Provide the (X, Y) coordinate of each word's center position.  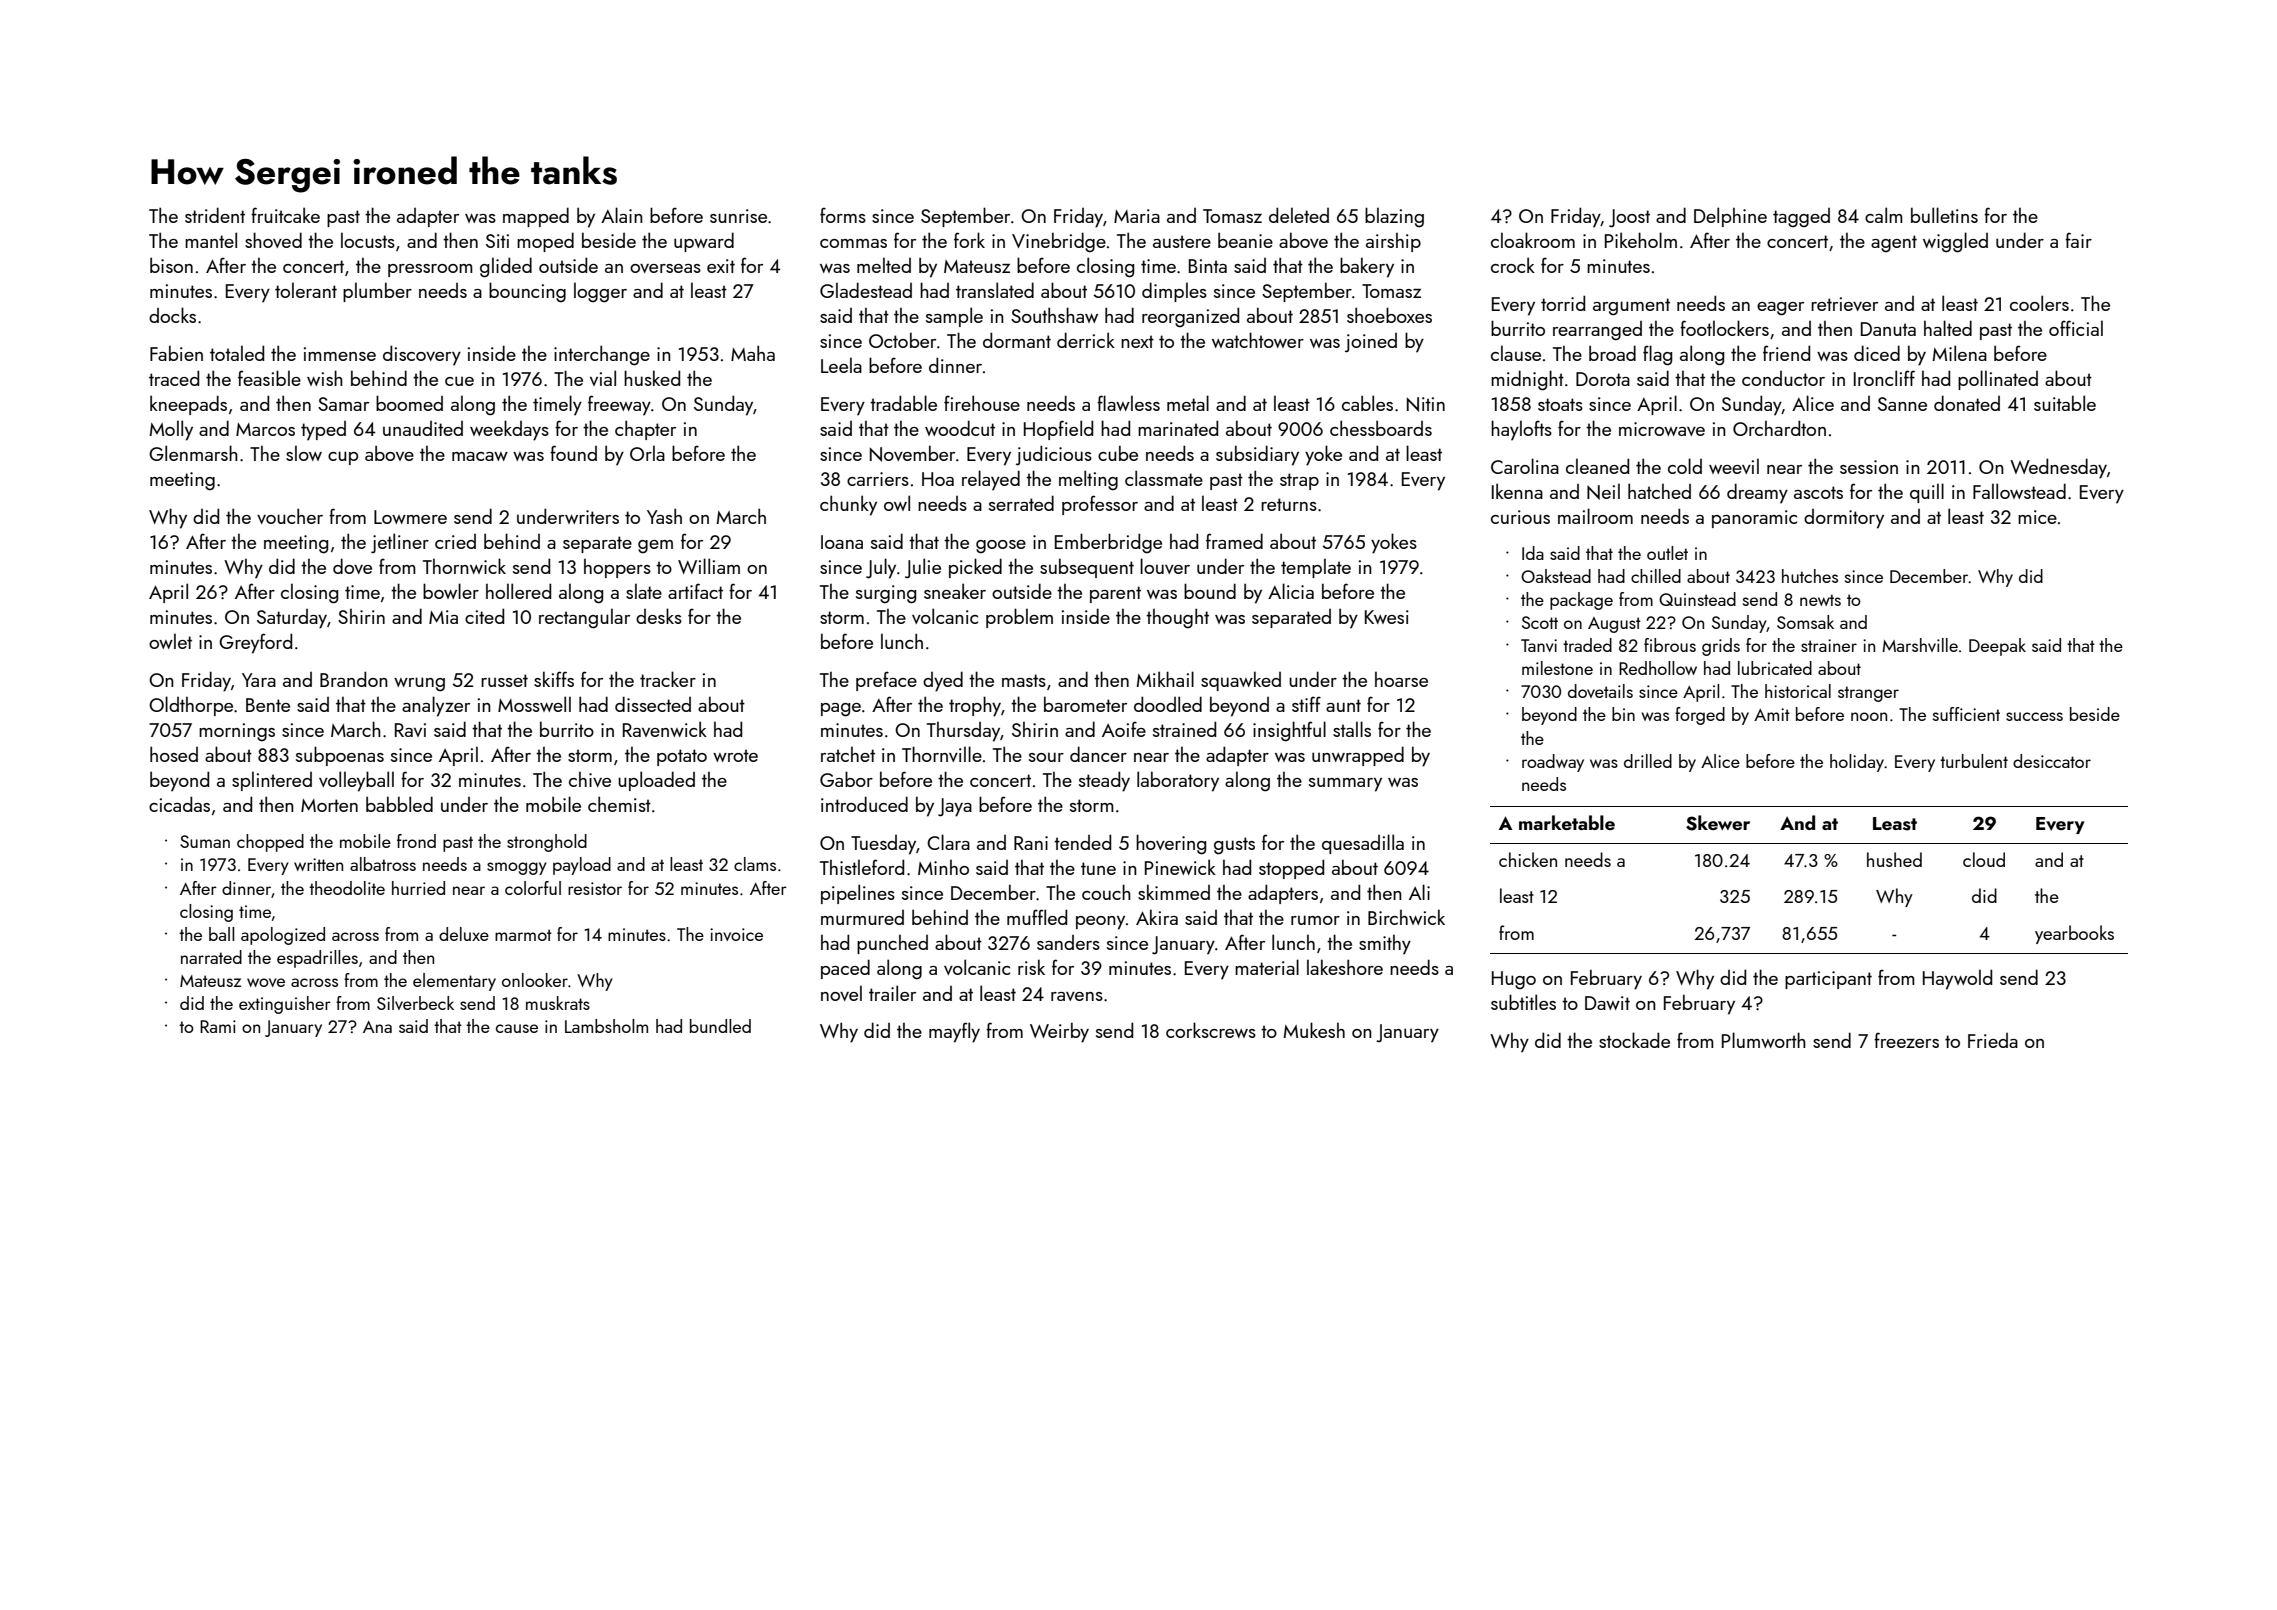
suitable (2065, 403)
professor (1100, 505)
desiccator (2052, 761)
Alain (622, 215)
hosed (174, 754)
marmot (523, 935)
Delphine (1730, 217)
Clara (948, 842)
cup (343, 458)
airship (1393, 242)
